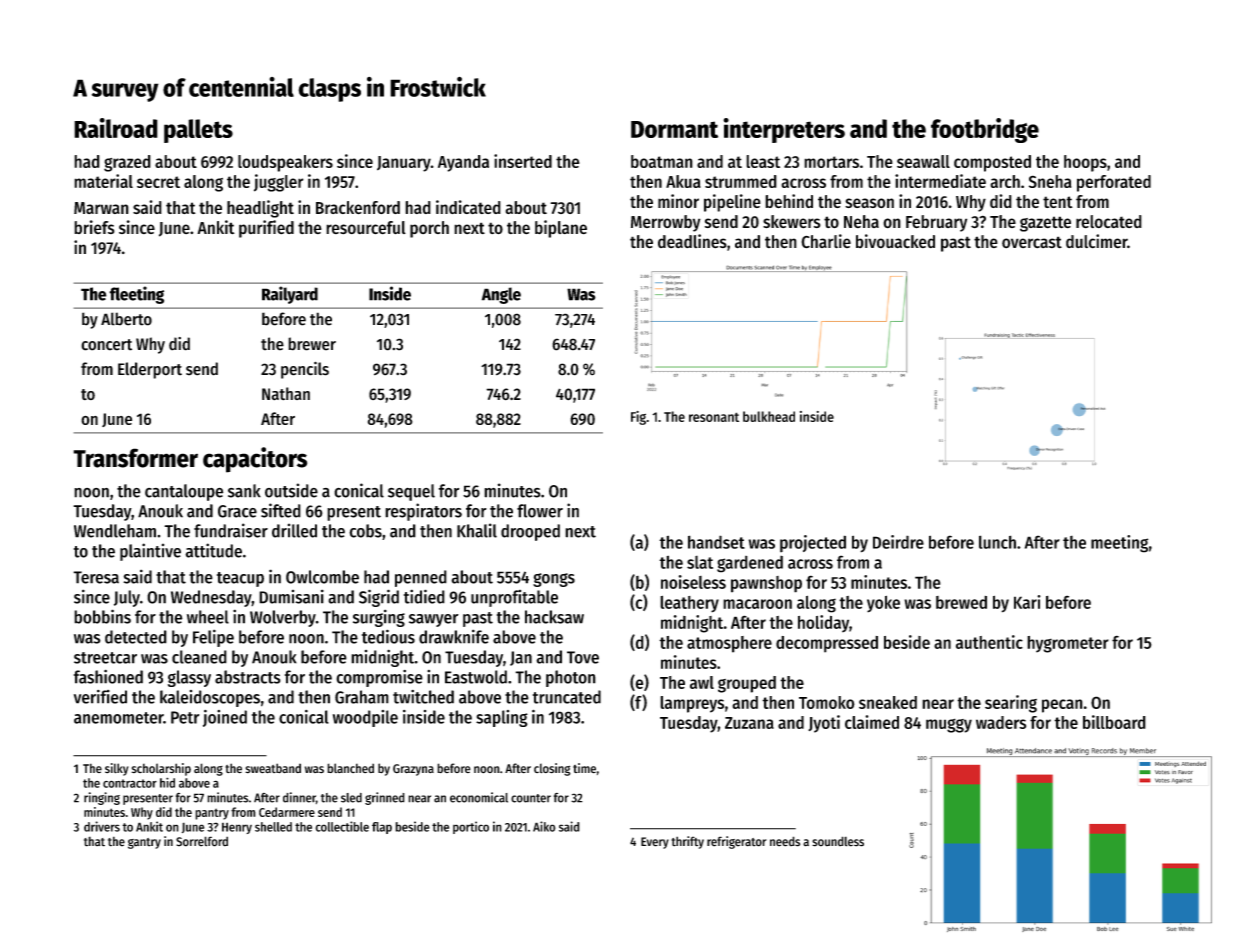 Image resolution: width=1233 pixels, height=952 pixels. Describe the element at coordinates (714, 417) in the screenshot. I see `resonant` at that location.
